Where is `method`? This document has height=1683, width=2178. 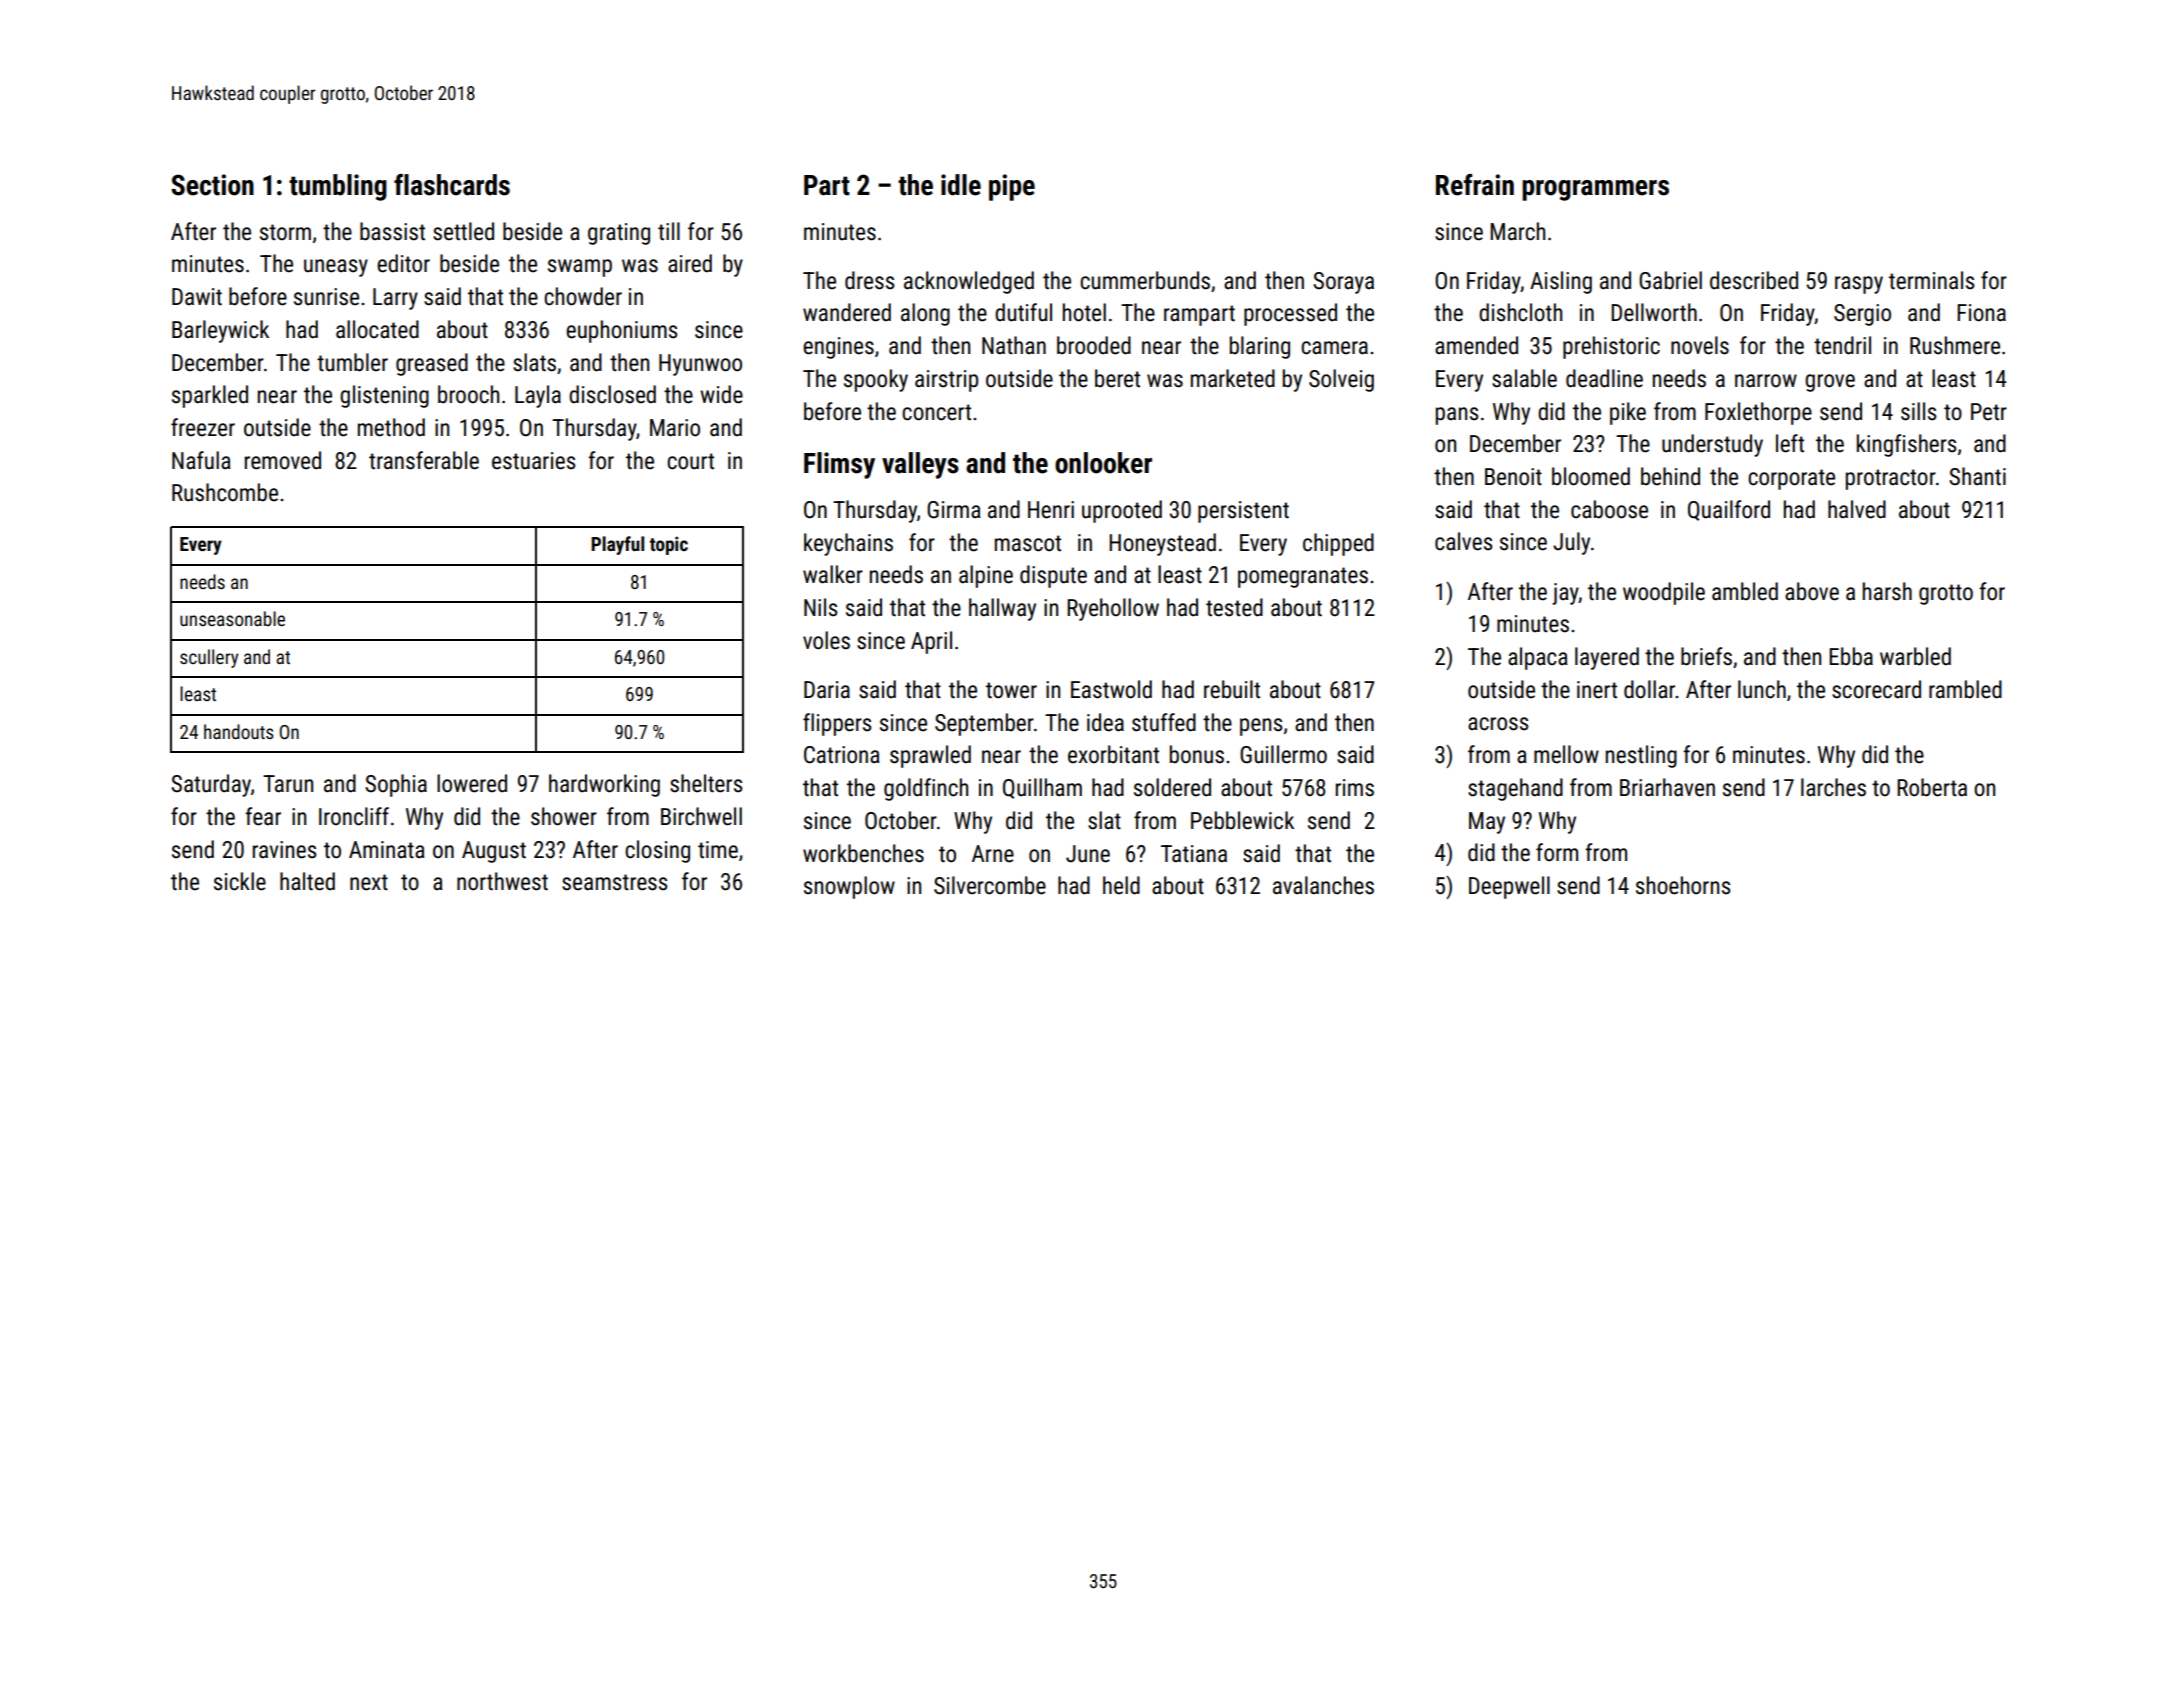 method is located at coordinates (391, 427).
